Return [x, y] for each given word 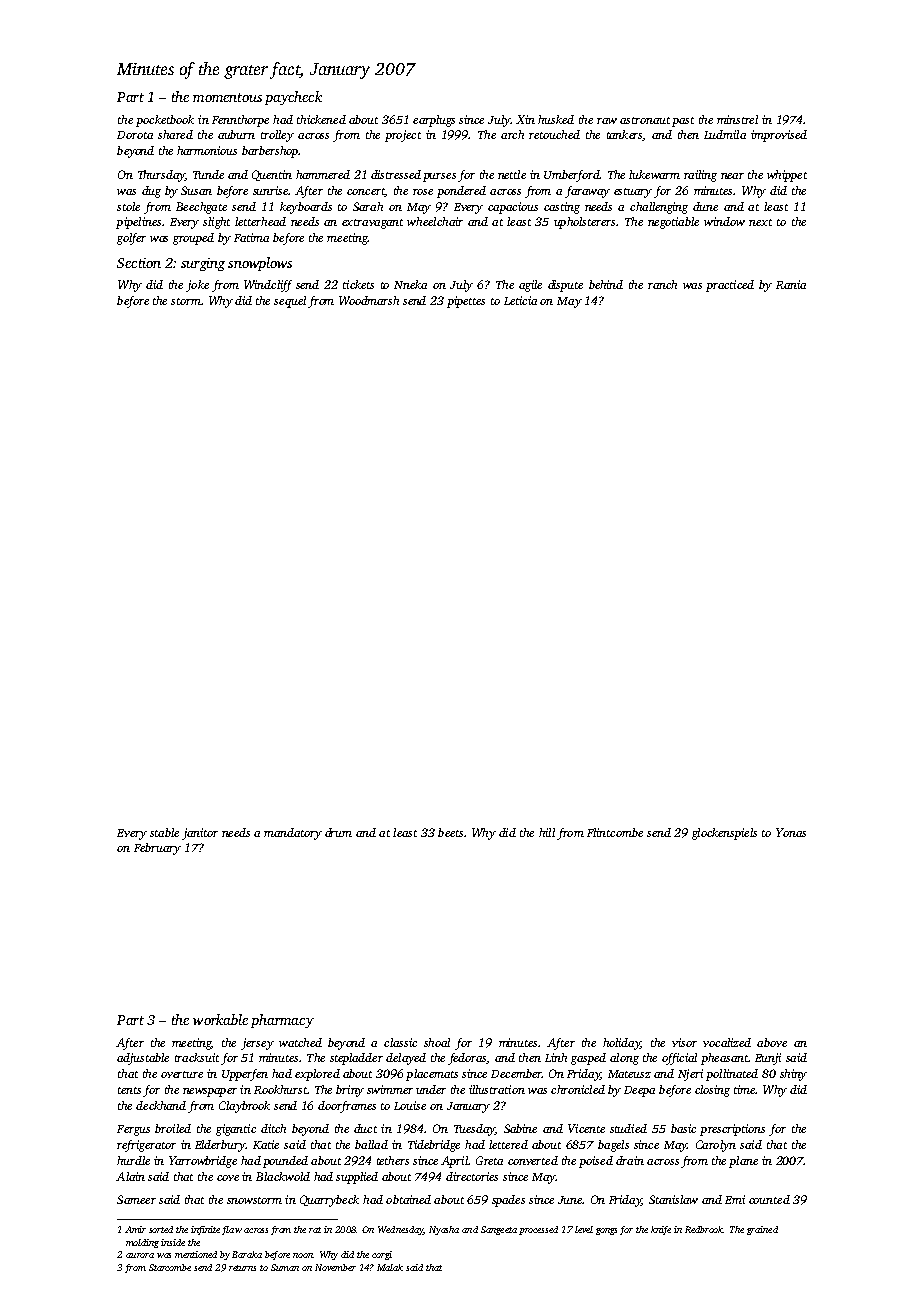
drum [338, 832]
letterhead [260, 221]
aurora [140, 1255]
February [157, 849]
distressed [396, 174]
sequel [290, 302]
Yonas [791, 832]
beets [450, 832]
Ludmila [725, 134]
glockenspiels [724, 834]
